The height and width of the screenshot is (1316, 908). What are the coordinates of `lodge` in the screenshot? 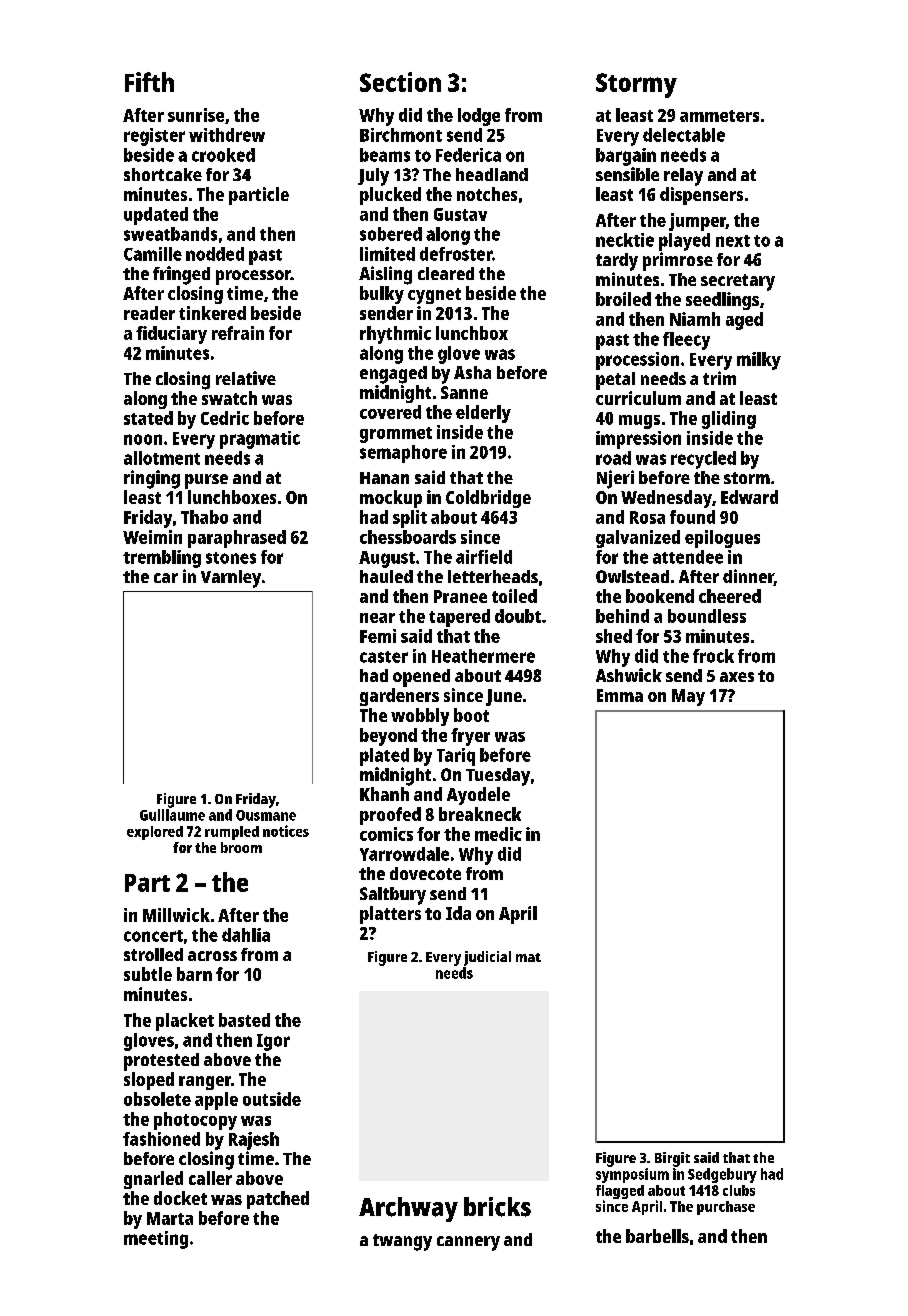 It's located at (479, 117).
